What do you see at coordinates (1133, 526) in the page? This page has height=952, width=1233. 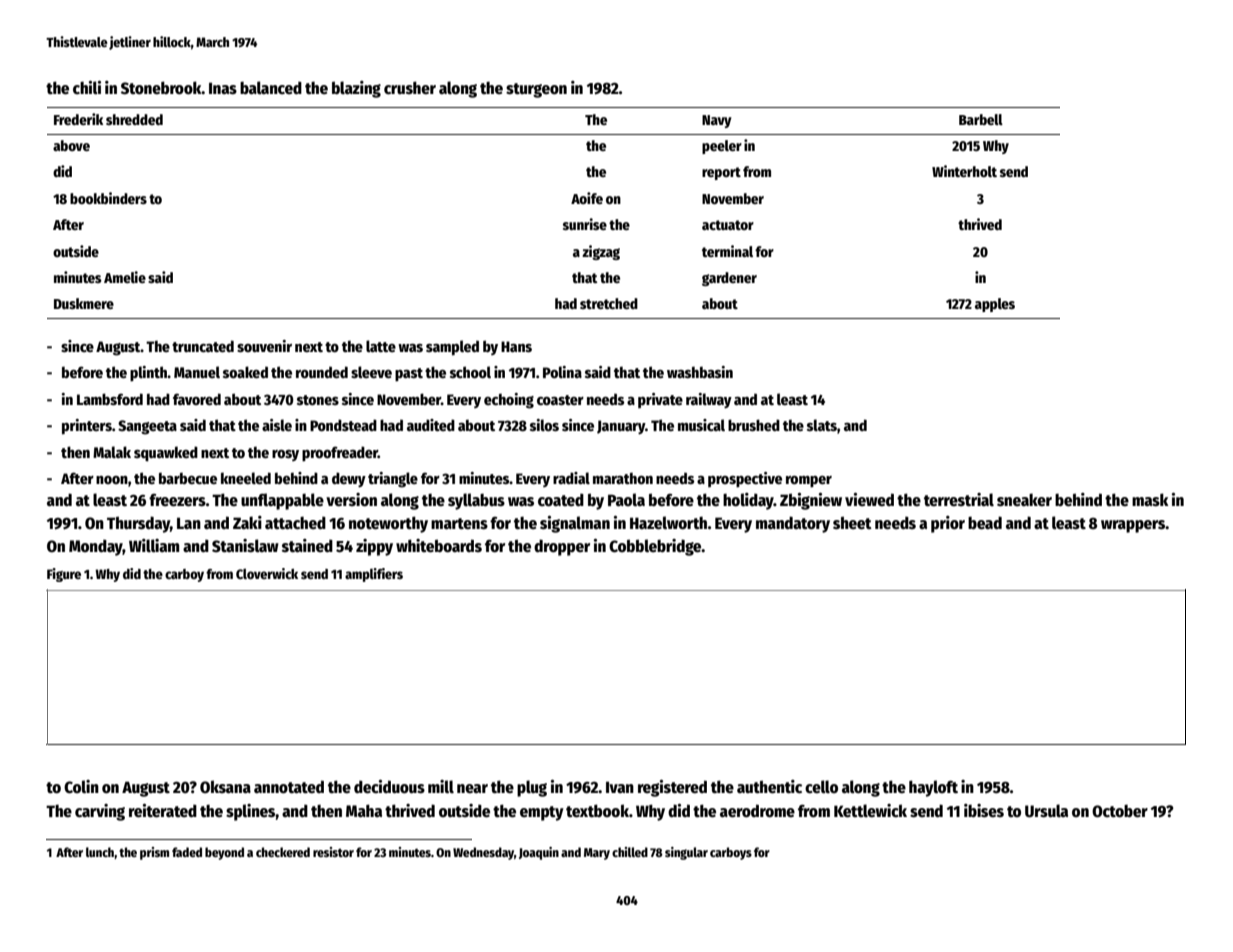 I see `wrappers` at bounding box center [1133, 526].
